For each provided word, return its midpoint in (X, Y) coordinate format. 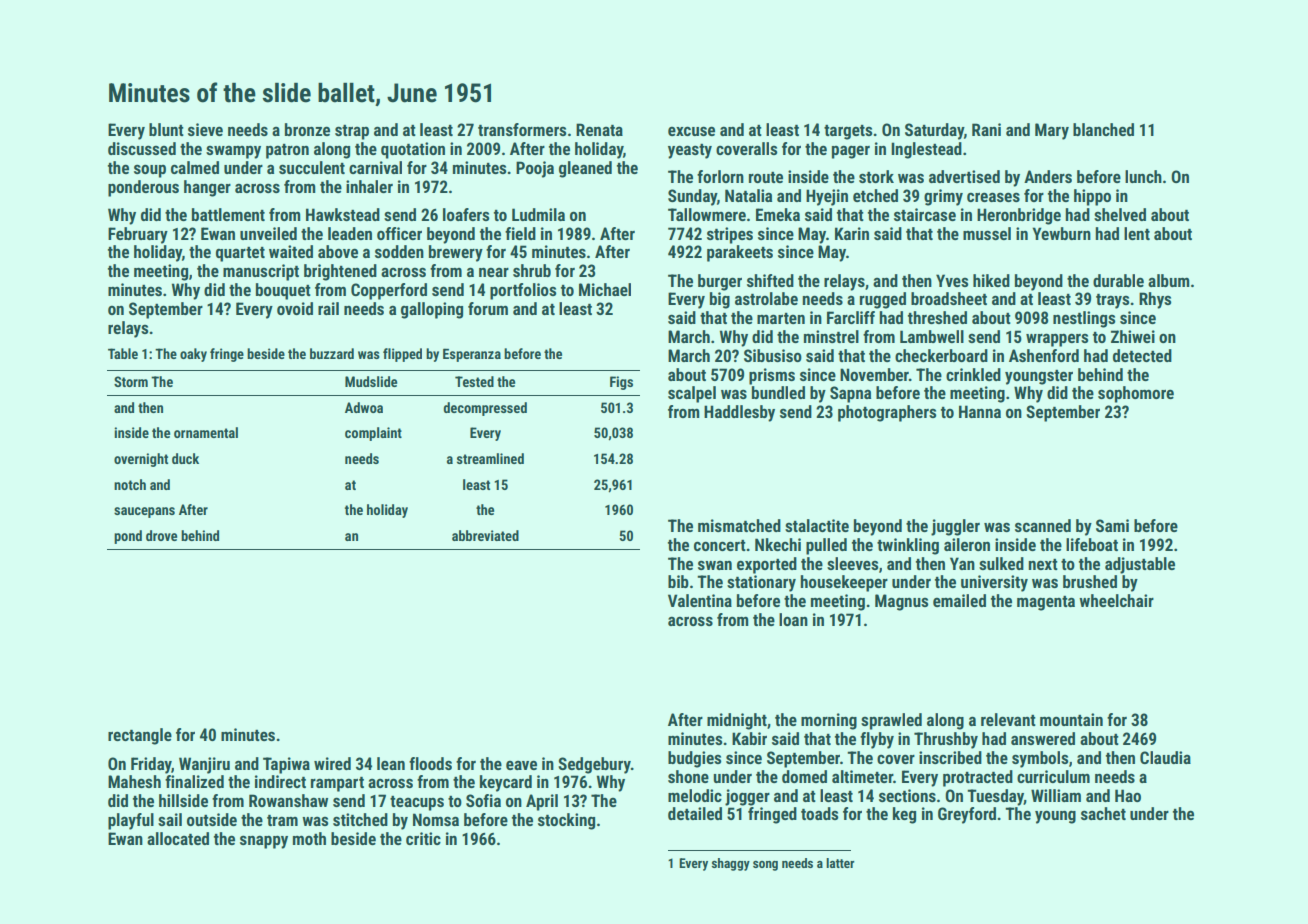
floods (430, 763)
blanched (1103, 129)
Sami (1112, 525)
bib (678, 581)
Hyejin (827, 197)
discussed (142, 148)
